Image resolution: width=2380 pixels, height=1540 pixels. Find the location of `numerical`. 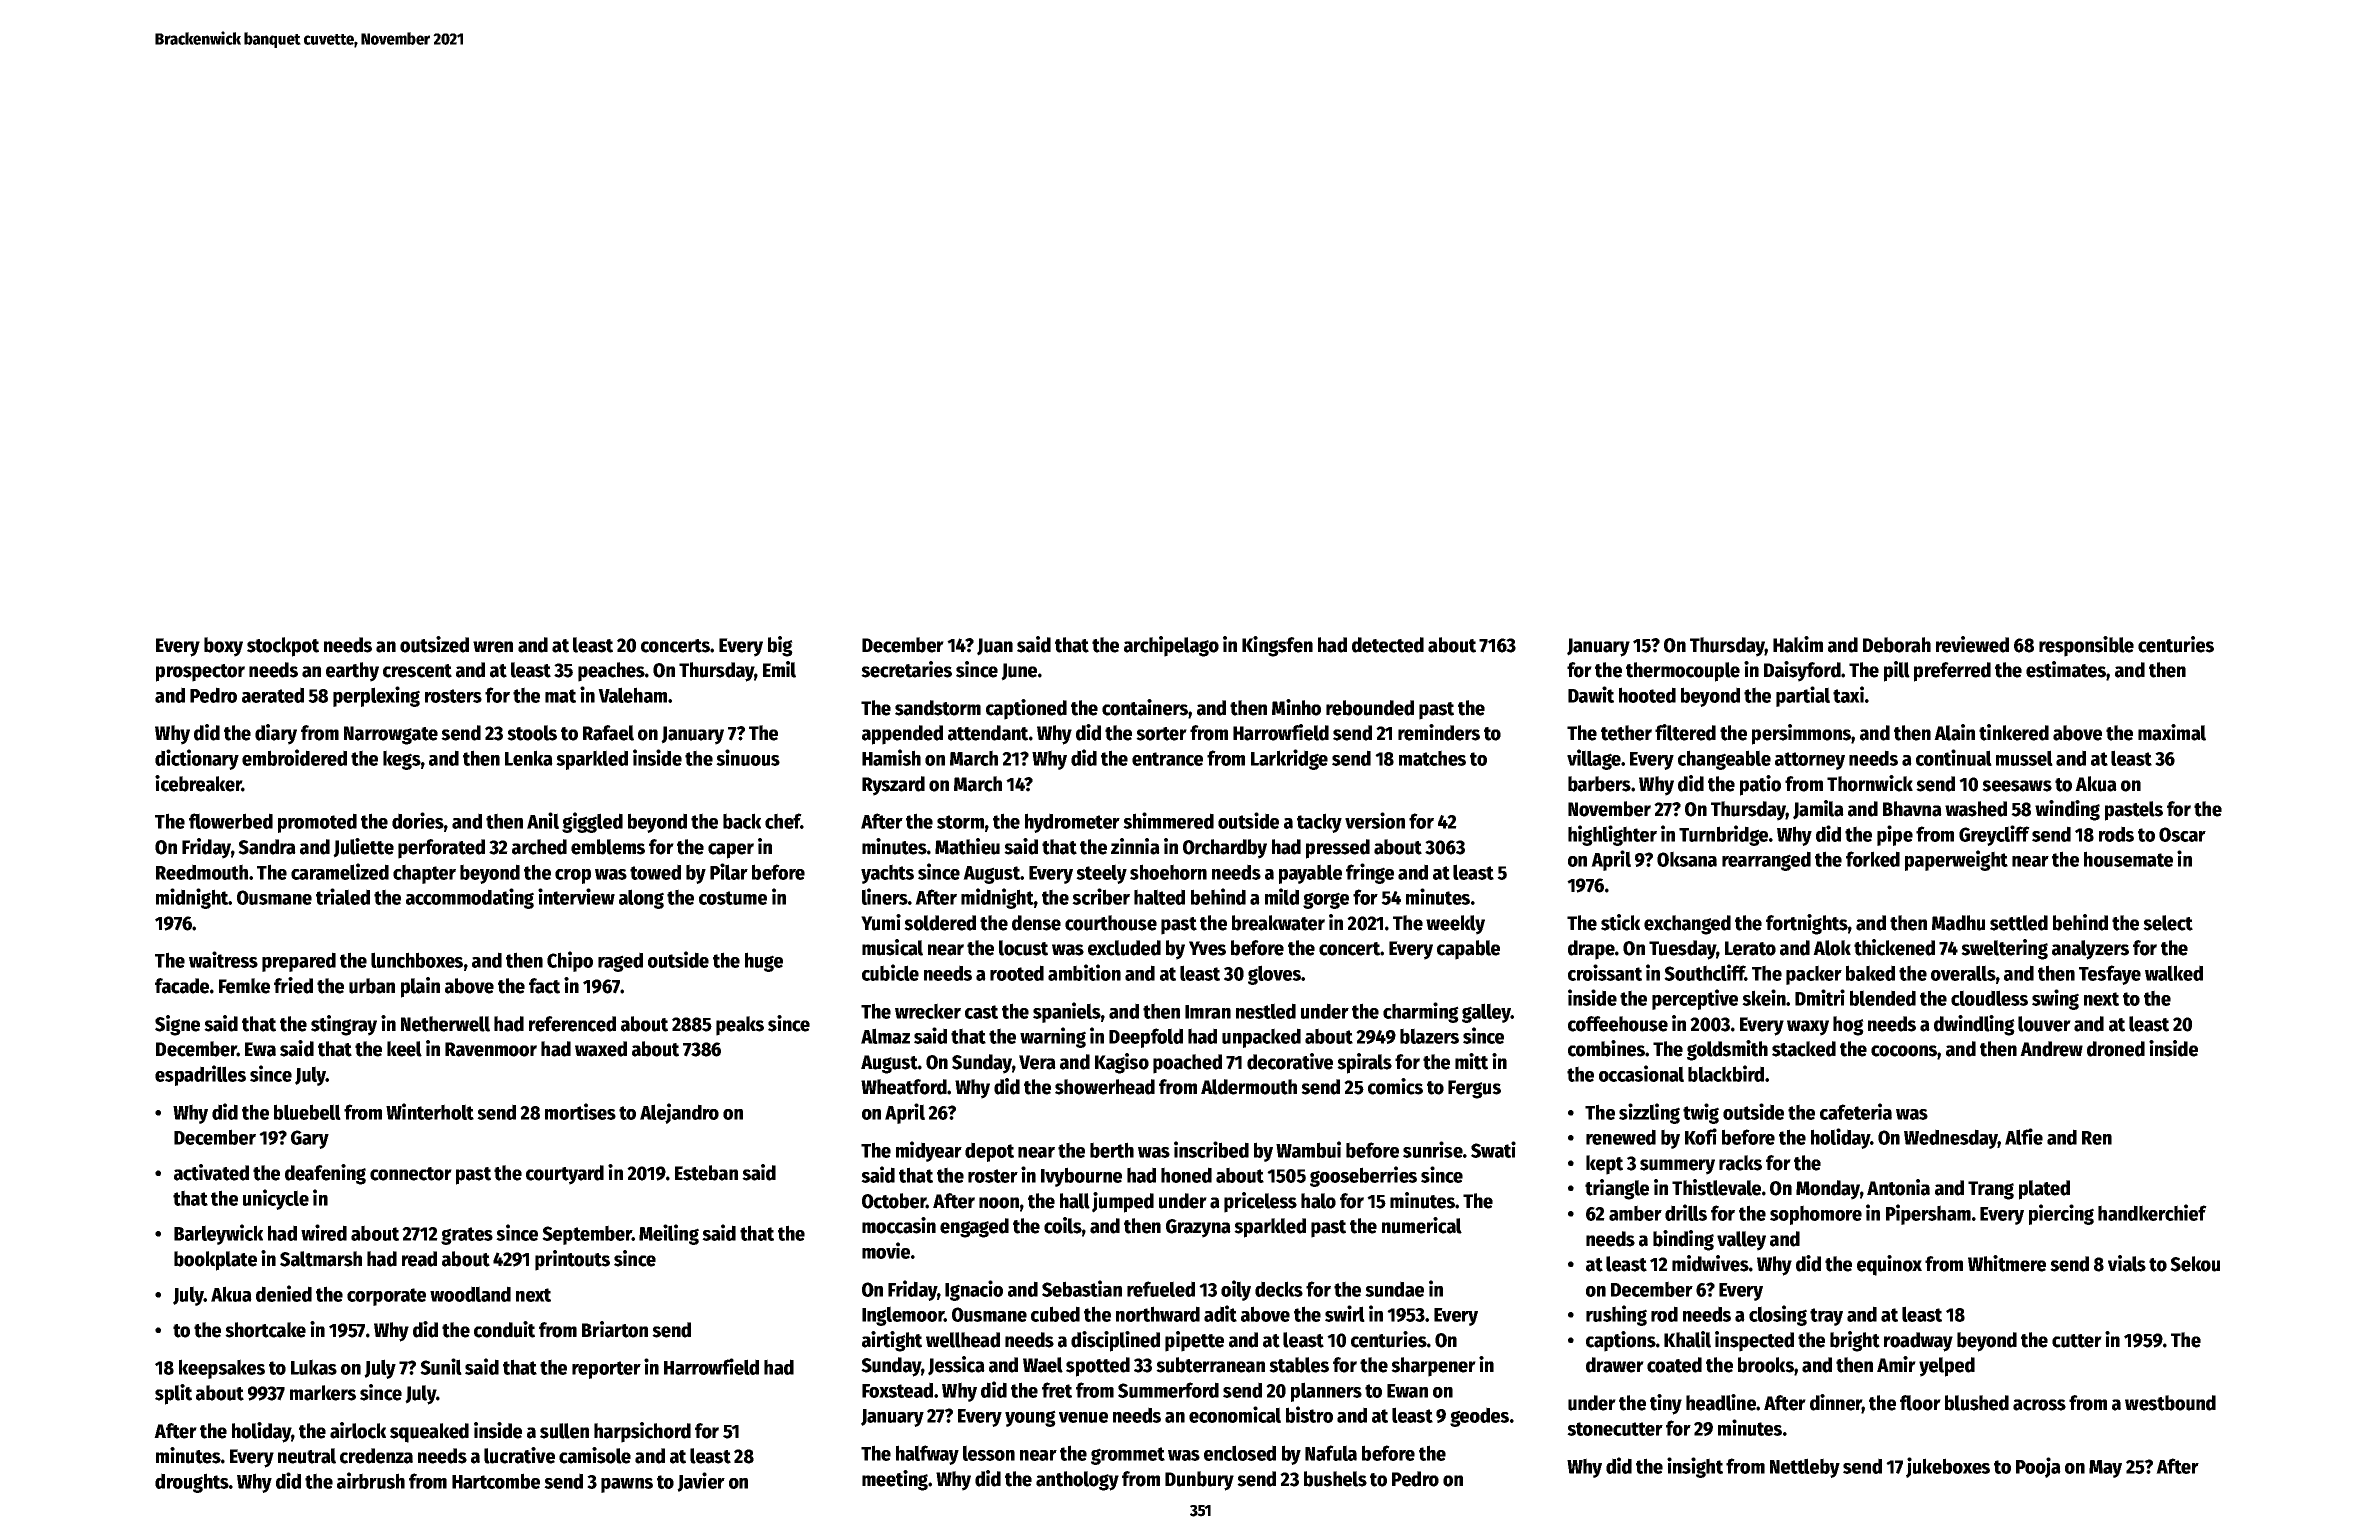

numerical is located at coordinates (1422, 1225).
